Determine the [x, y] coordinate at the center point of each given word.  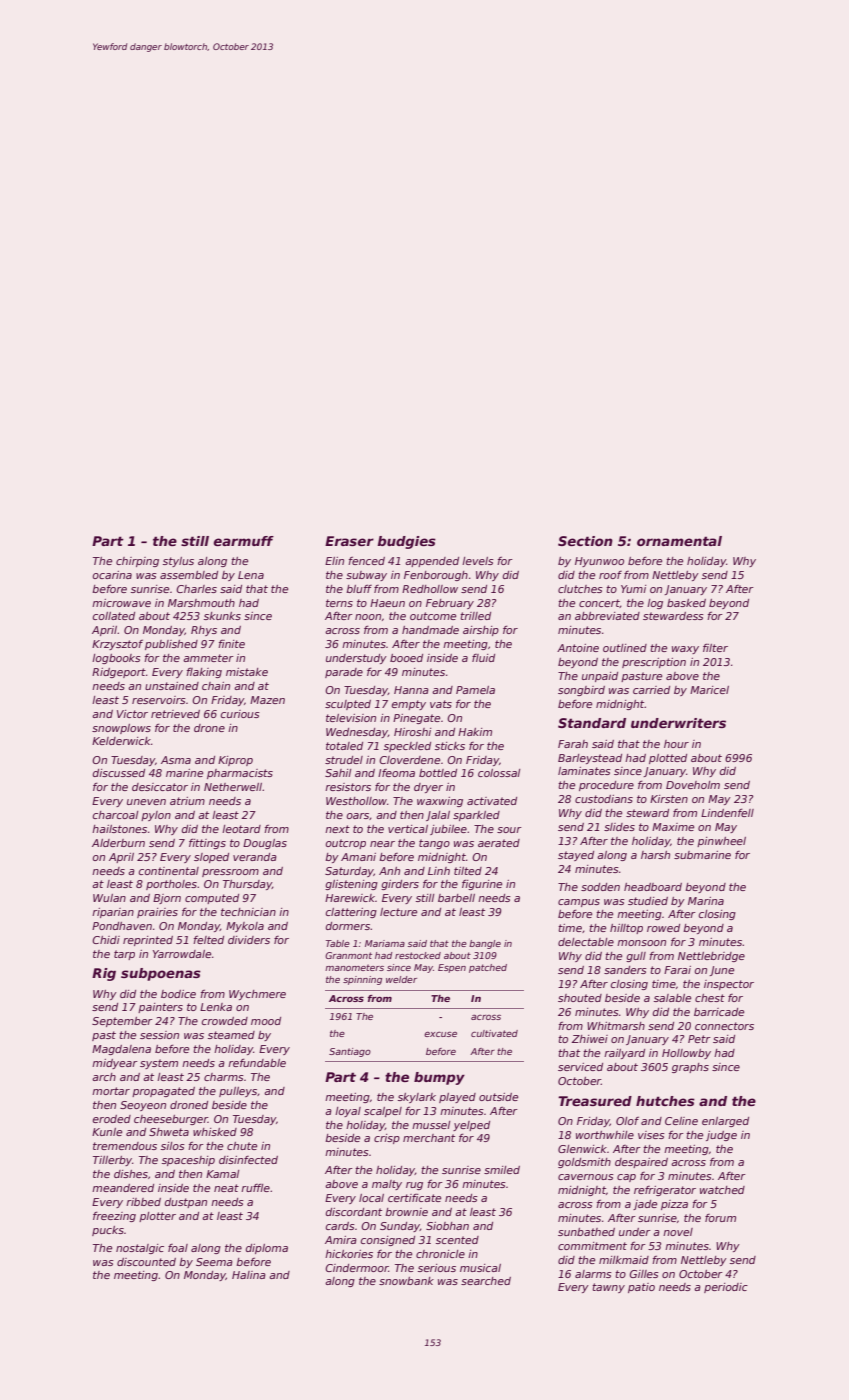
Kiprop [235, 761]
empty [409, 705]
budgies [406, 542]
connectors [724, 1026]
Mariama [385, 943]
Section [585, 541]
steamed [231, 1035]
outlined [625, 648]
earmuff [243, 541]
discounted [146, 1262]
